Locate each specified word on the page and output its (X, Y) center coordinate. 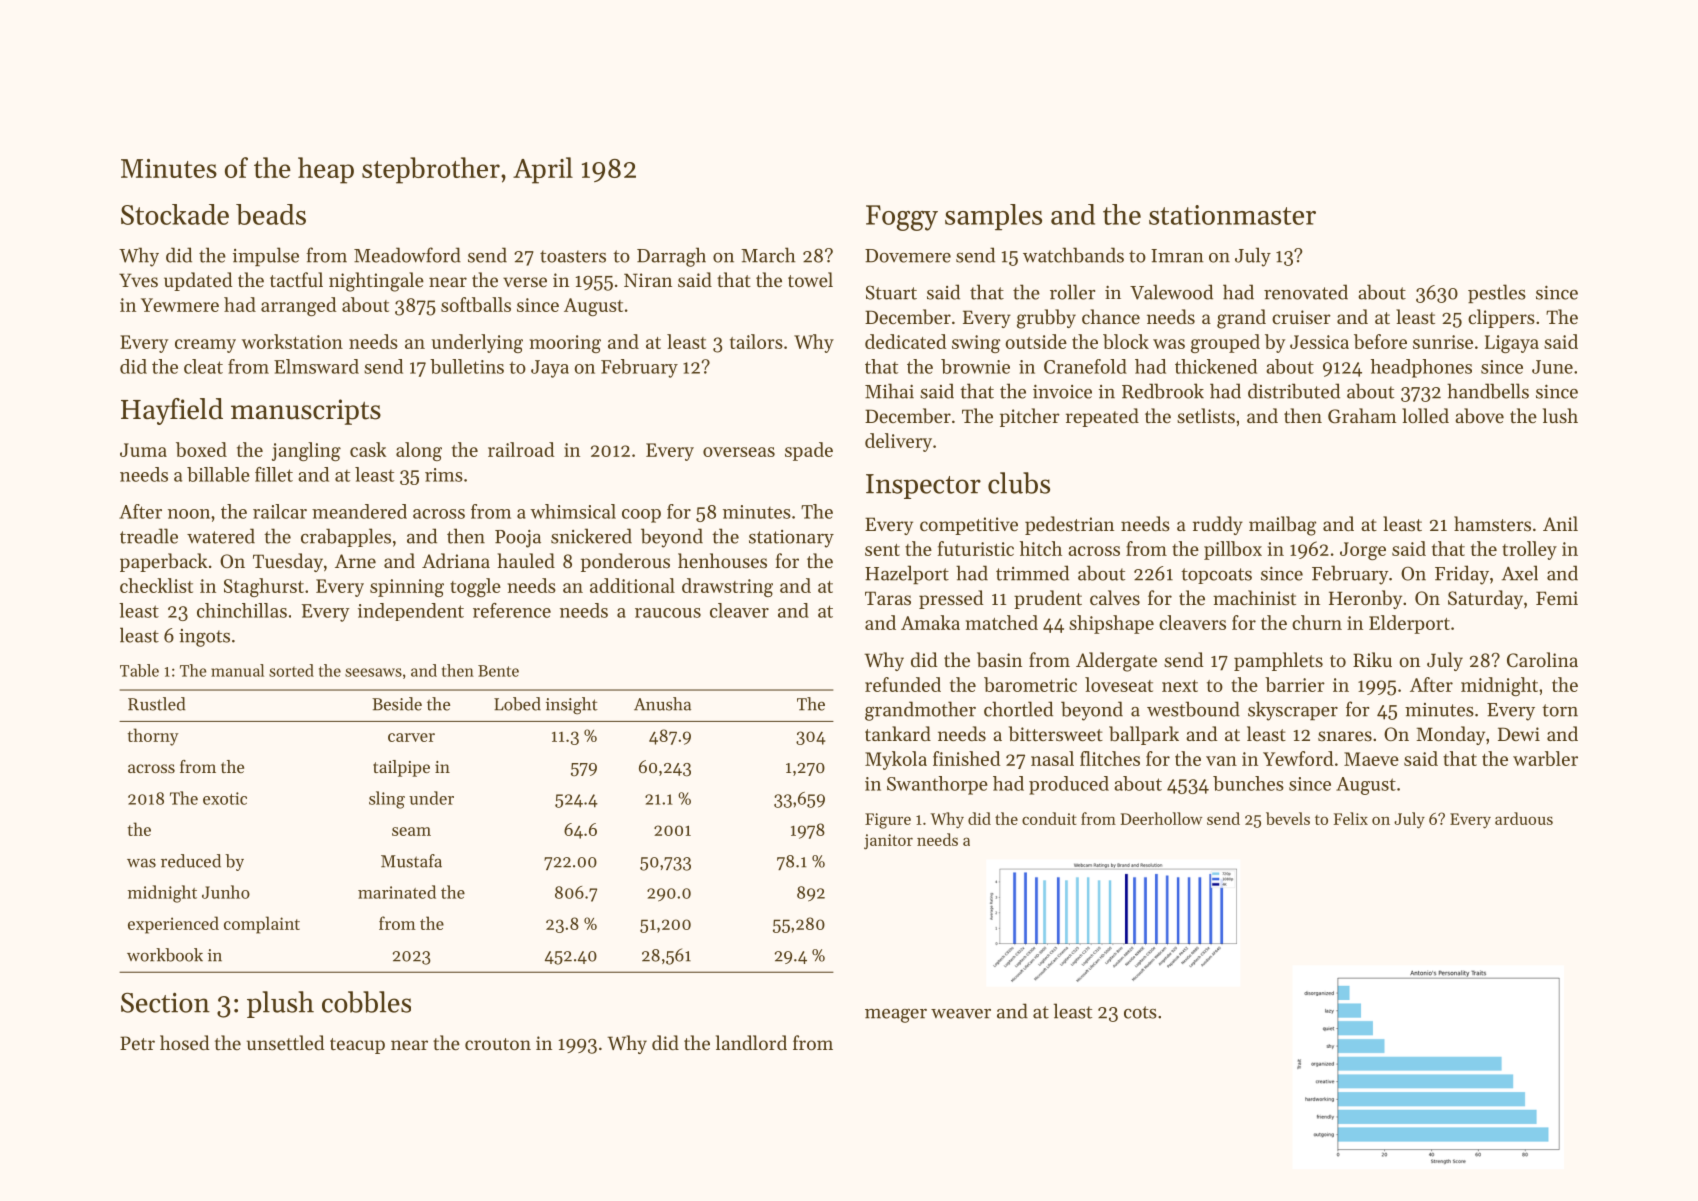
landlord (751, 1042)
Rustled (156, 704)
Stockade (175, 214)
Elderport (1409, 624)
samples (993, 217)
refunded (903, 684)
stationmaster (1232, 215)
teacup (357, 1046)
